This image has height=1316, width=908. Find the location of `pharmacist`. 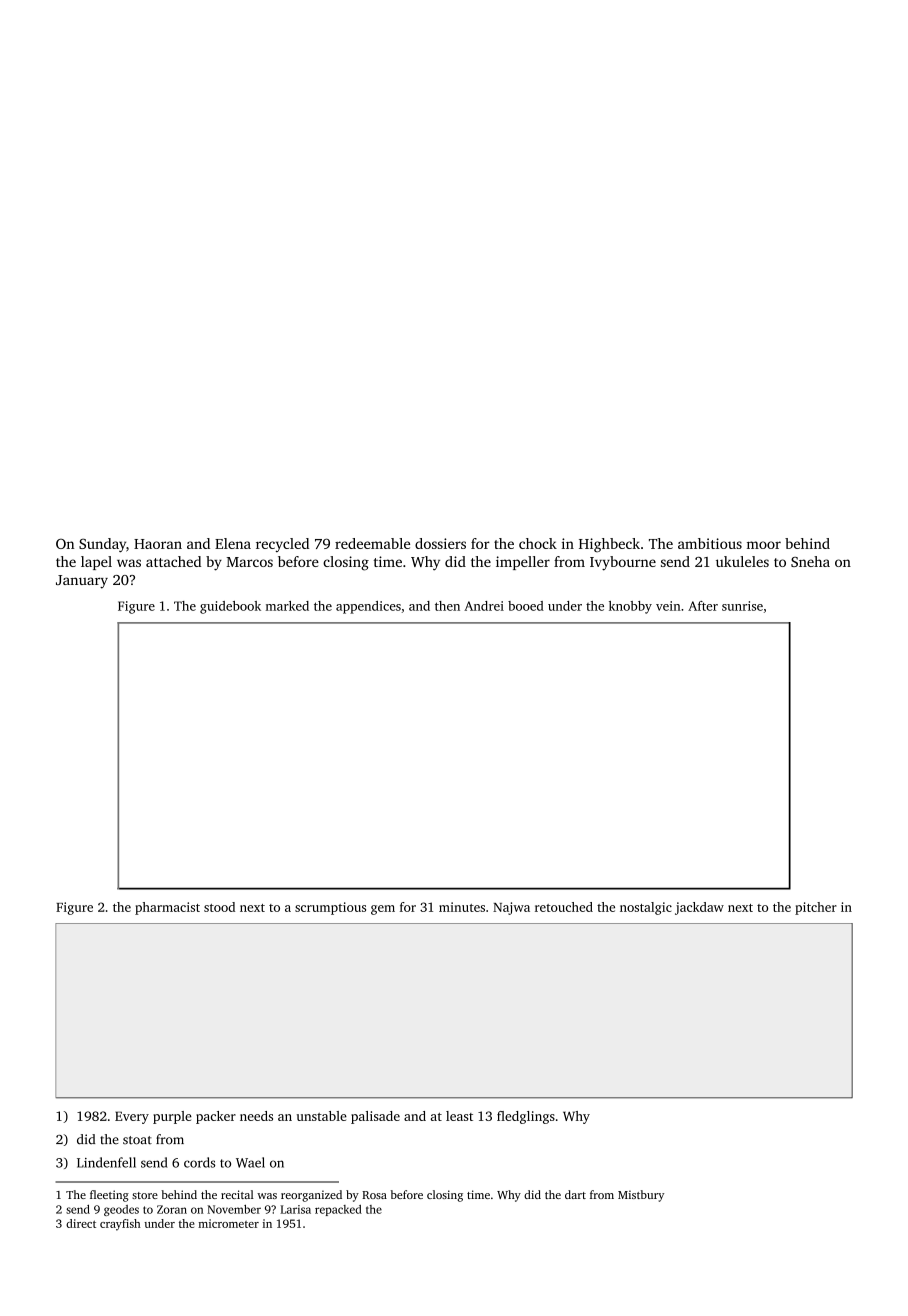

pharmacist is located at coordinates (167, 908).
